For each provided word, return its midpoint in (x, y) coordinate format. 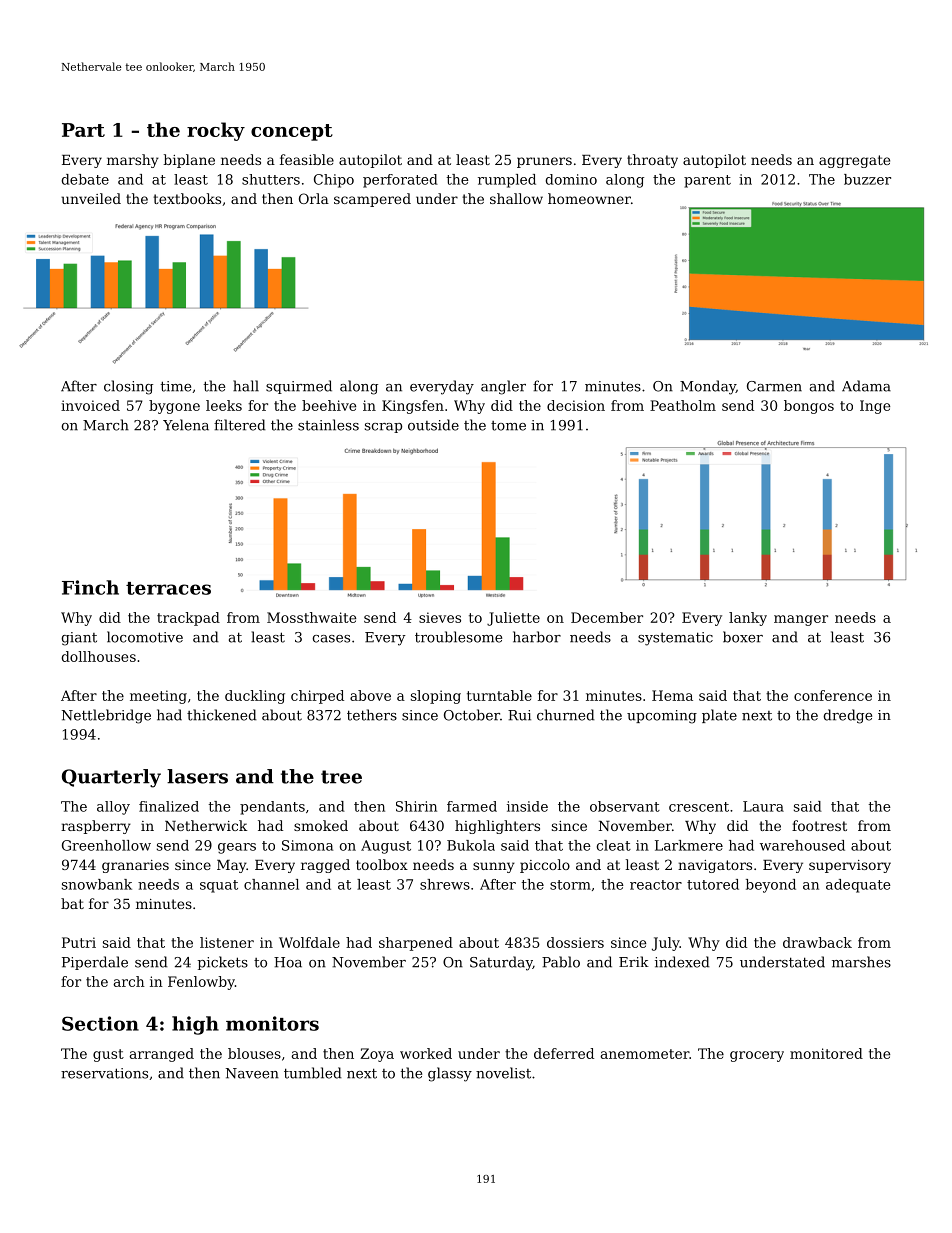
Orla (314, 198)
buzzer (867, 179)
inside (527, 806)
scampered (372, 200)
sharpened (416, 944)
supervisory (850, 866)
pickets (223, 963)
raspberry (96, 827)
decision (576, 405)
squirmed (299, 387)
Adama (866, 386)
